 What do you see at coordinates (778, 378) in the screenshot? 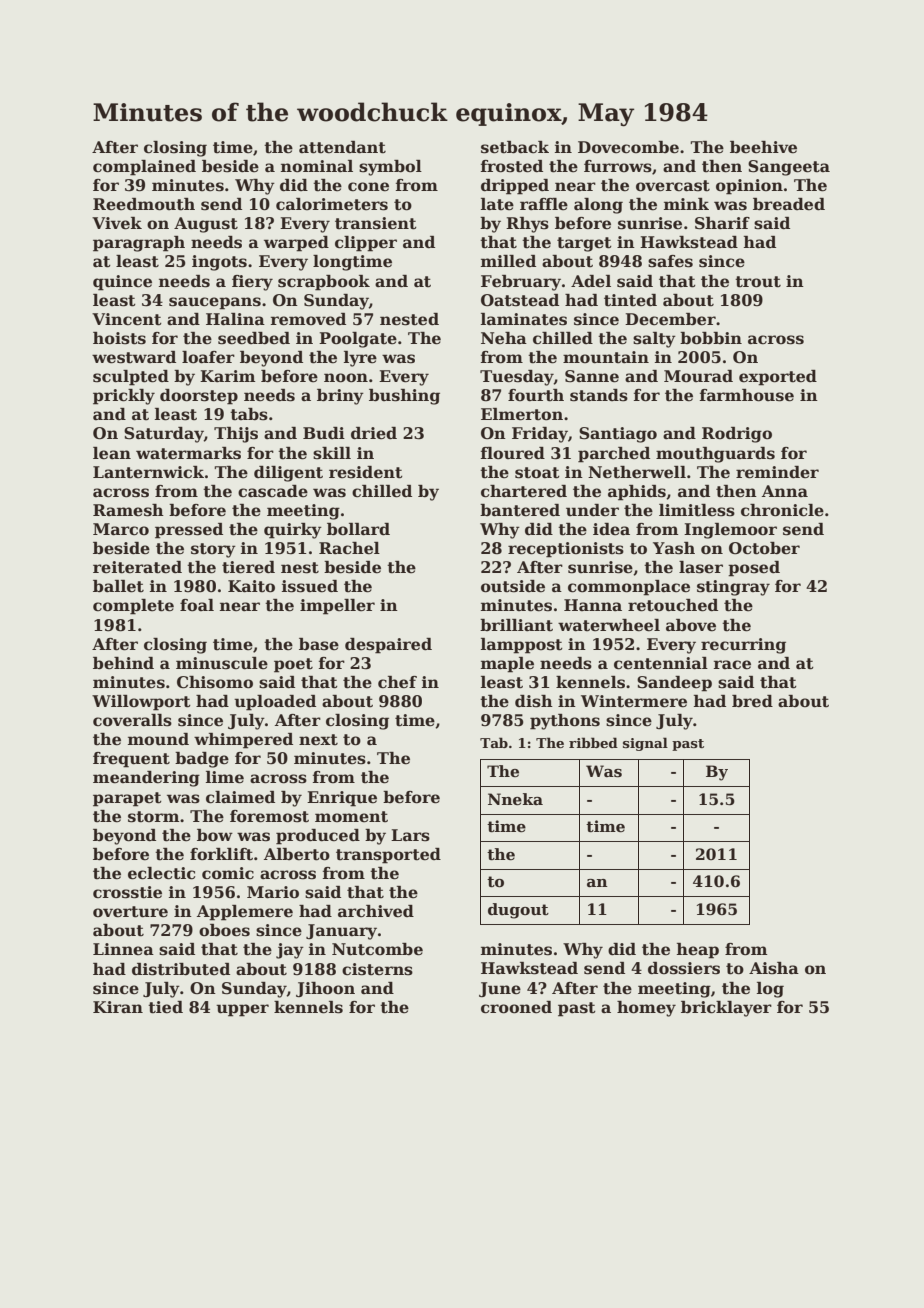
I see `exported` at bounding box center [778, 378].
